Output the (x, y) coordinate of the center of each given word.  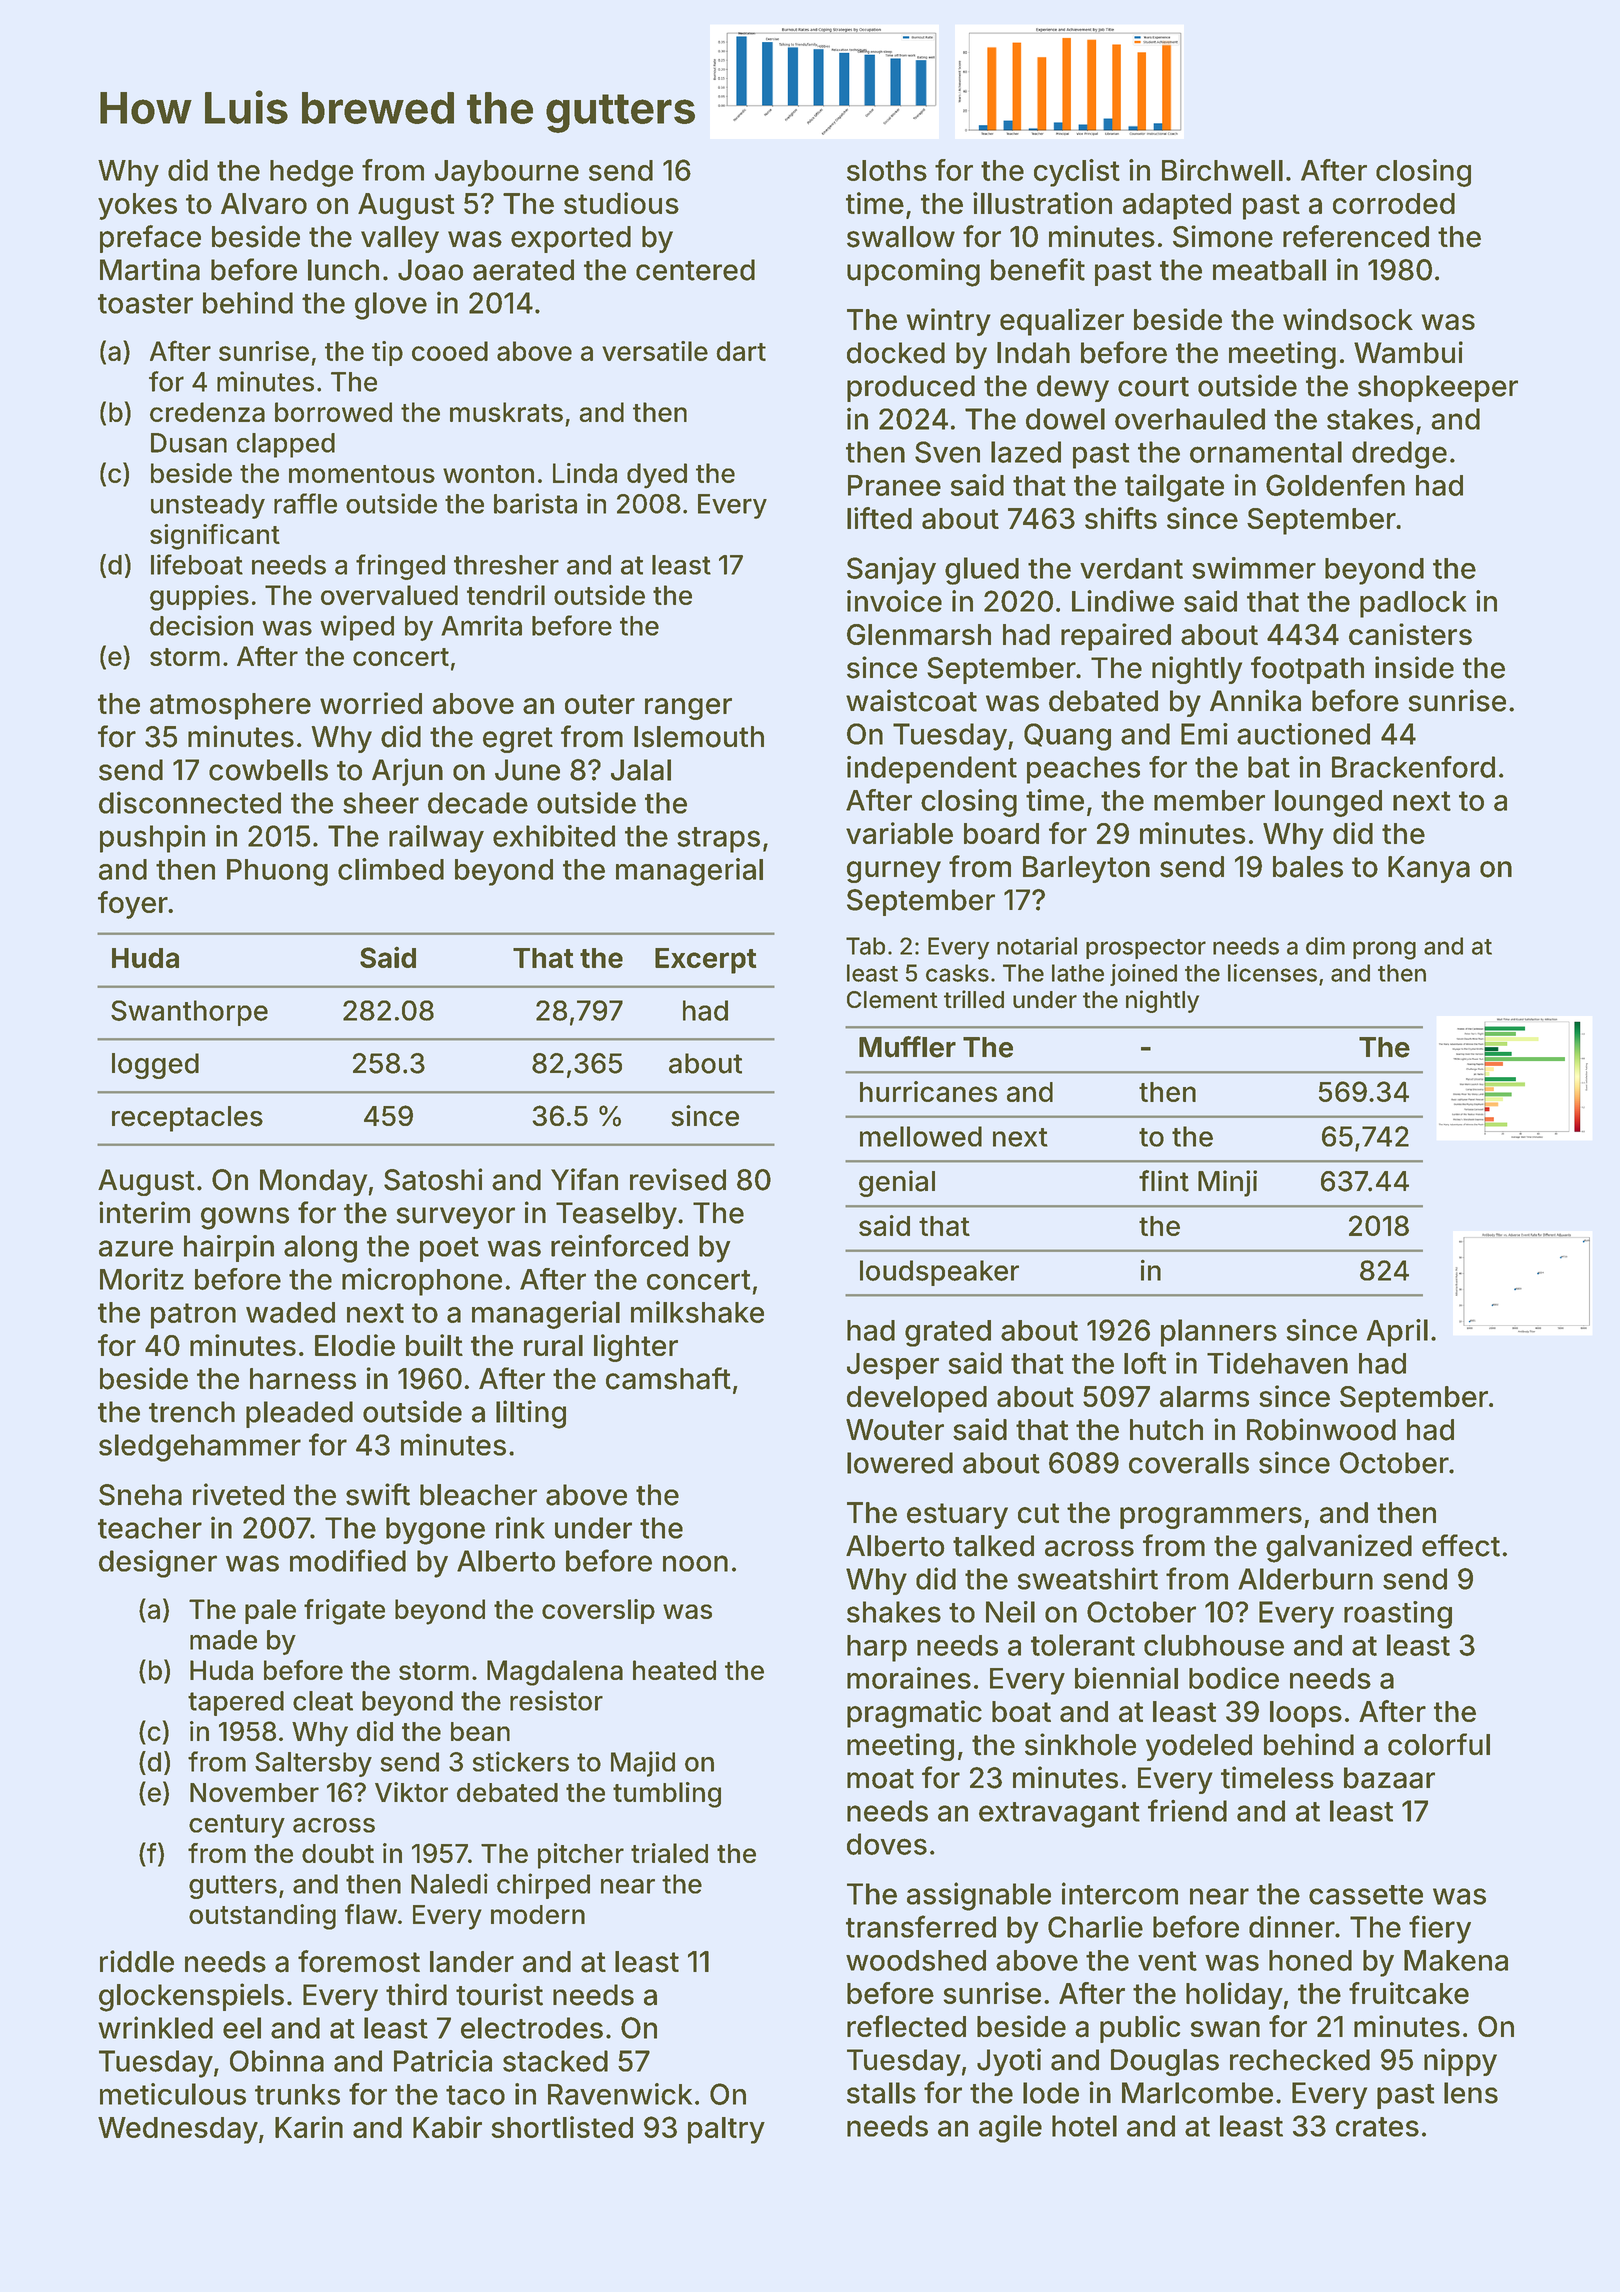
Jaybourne (507, 173)
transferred (921, 1926)
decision (201, 625)
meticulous (173, 2094)
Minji (1227, 1183)
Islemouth (699, 737)
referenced (1356, 236)
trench (192, 1412)
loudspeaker (939, 1273)
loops (1306, 1714)
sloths (887, 170)
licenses (1272, 973)
